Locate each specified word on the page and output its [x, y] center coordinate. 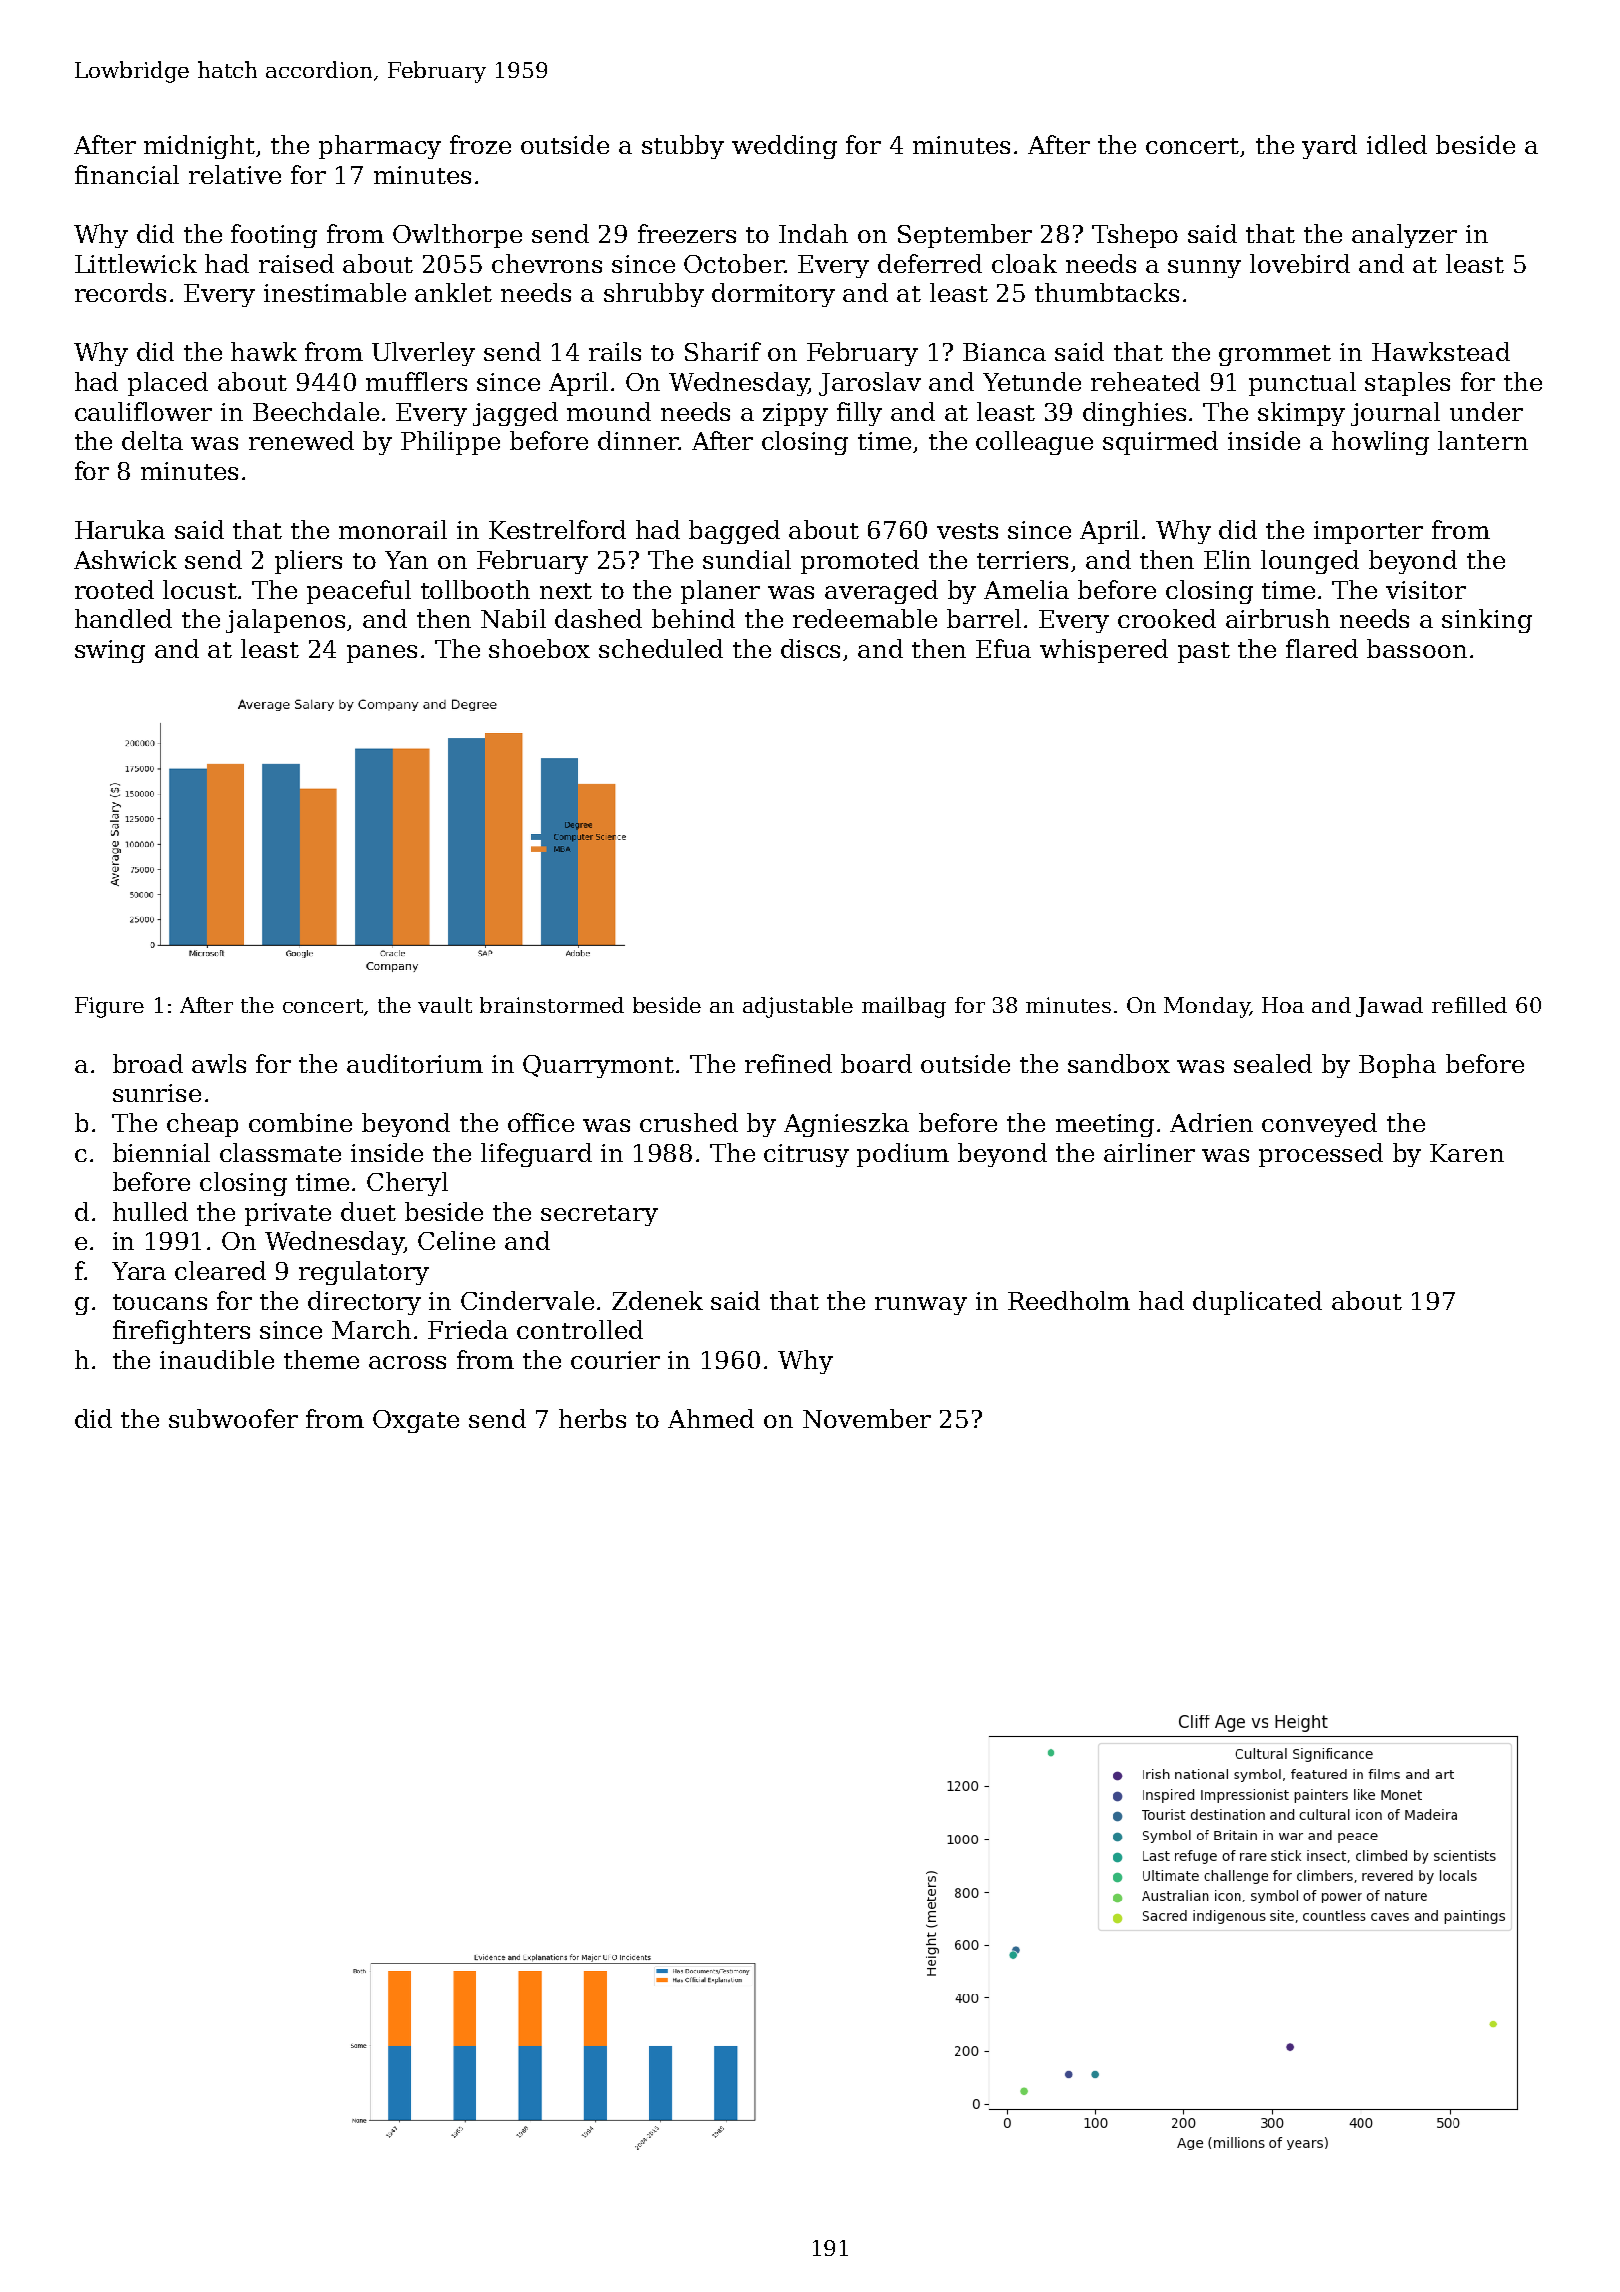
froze [480, 144]
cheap [202, 1125]
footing [274, 236]
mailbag [904, 1007]
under [1486, 411]
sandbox [1119, 1063]
